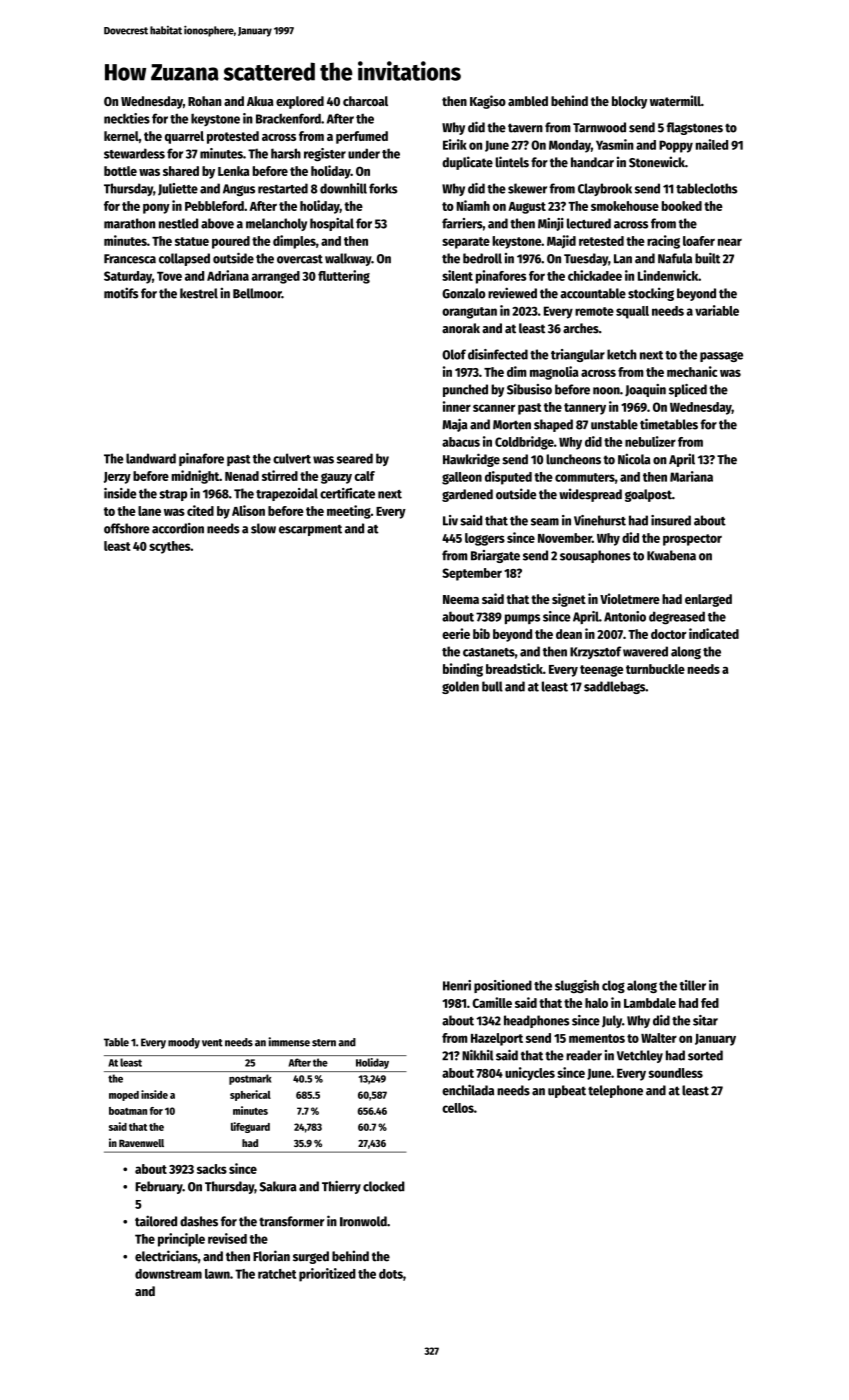 The height and width of the document is (1400, 849). I want to click on stern, so click(324, 1043).
